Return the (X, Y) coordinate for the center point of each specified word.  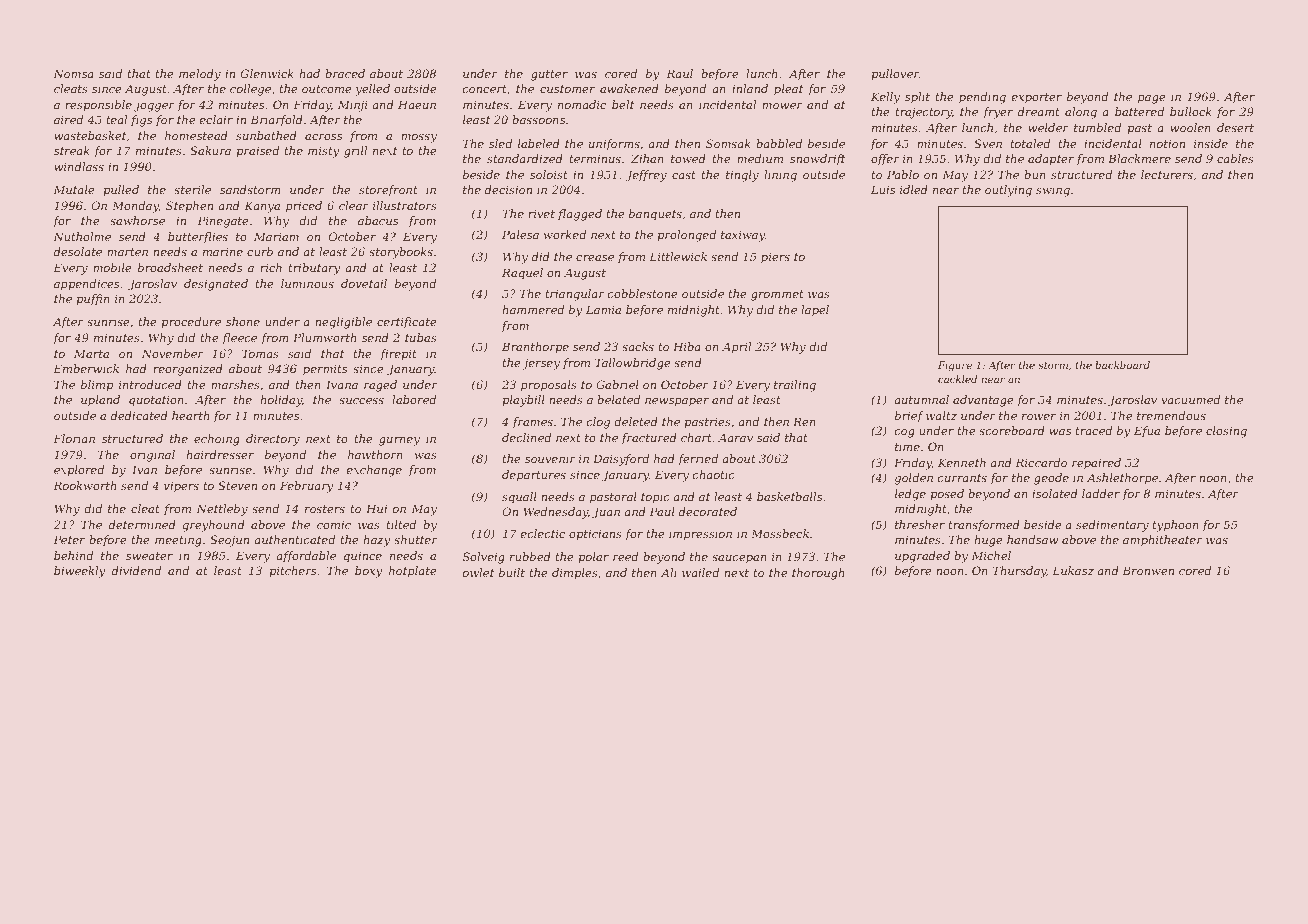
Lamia (603, 309)
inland (750, 88)
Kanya (262, 207)
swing (1053, 191)
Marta (91, 353)
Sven (988, 143)
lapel (815, 311)
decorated (708, 511)
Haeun (417, 104)
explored (79, 471)
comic (334, 524)
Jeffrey (646, 176)
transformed (984, 526)
